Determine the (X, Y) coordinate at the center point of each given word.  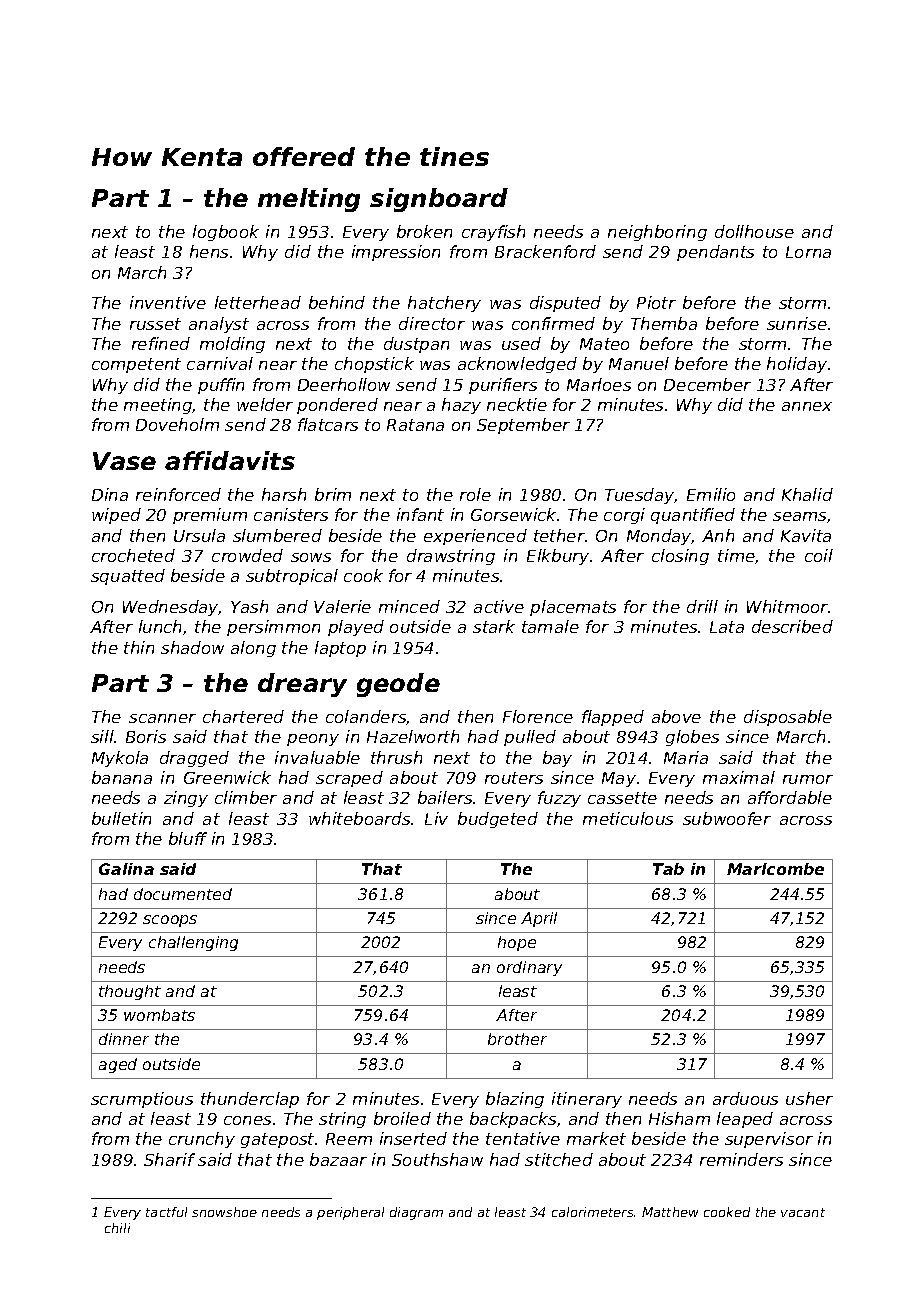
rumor (808, 779)
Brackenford (545, 251)
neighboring (657, 233)
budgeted (498, 820)
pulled (530, 738)
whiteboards (359, 818)
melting (309, 200)
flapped (613, 718)
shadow (192, 647)
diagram (416, 1213)
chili (117, 1228)
